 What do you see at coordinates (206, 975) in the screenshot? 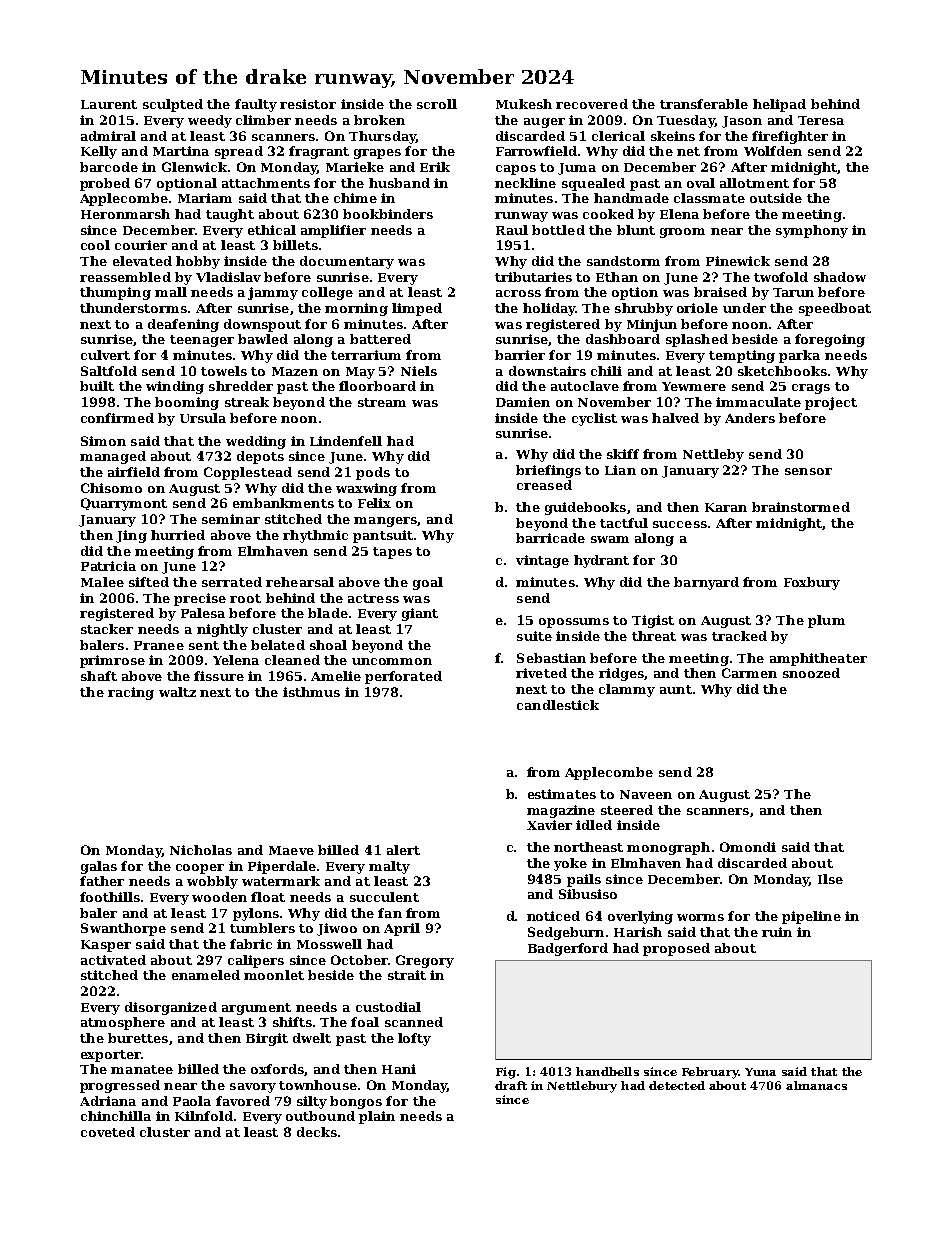
I see `enameled` at bounding box center [206, 975].
